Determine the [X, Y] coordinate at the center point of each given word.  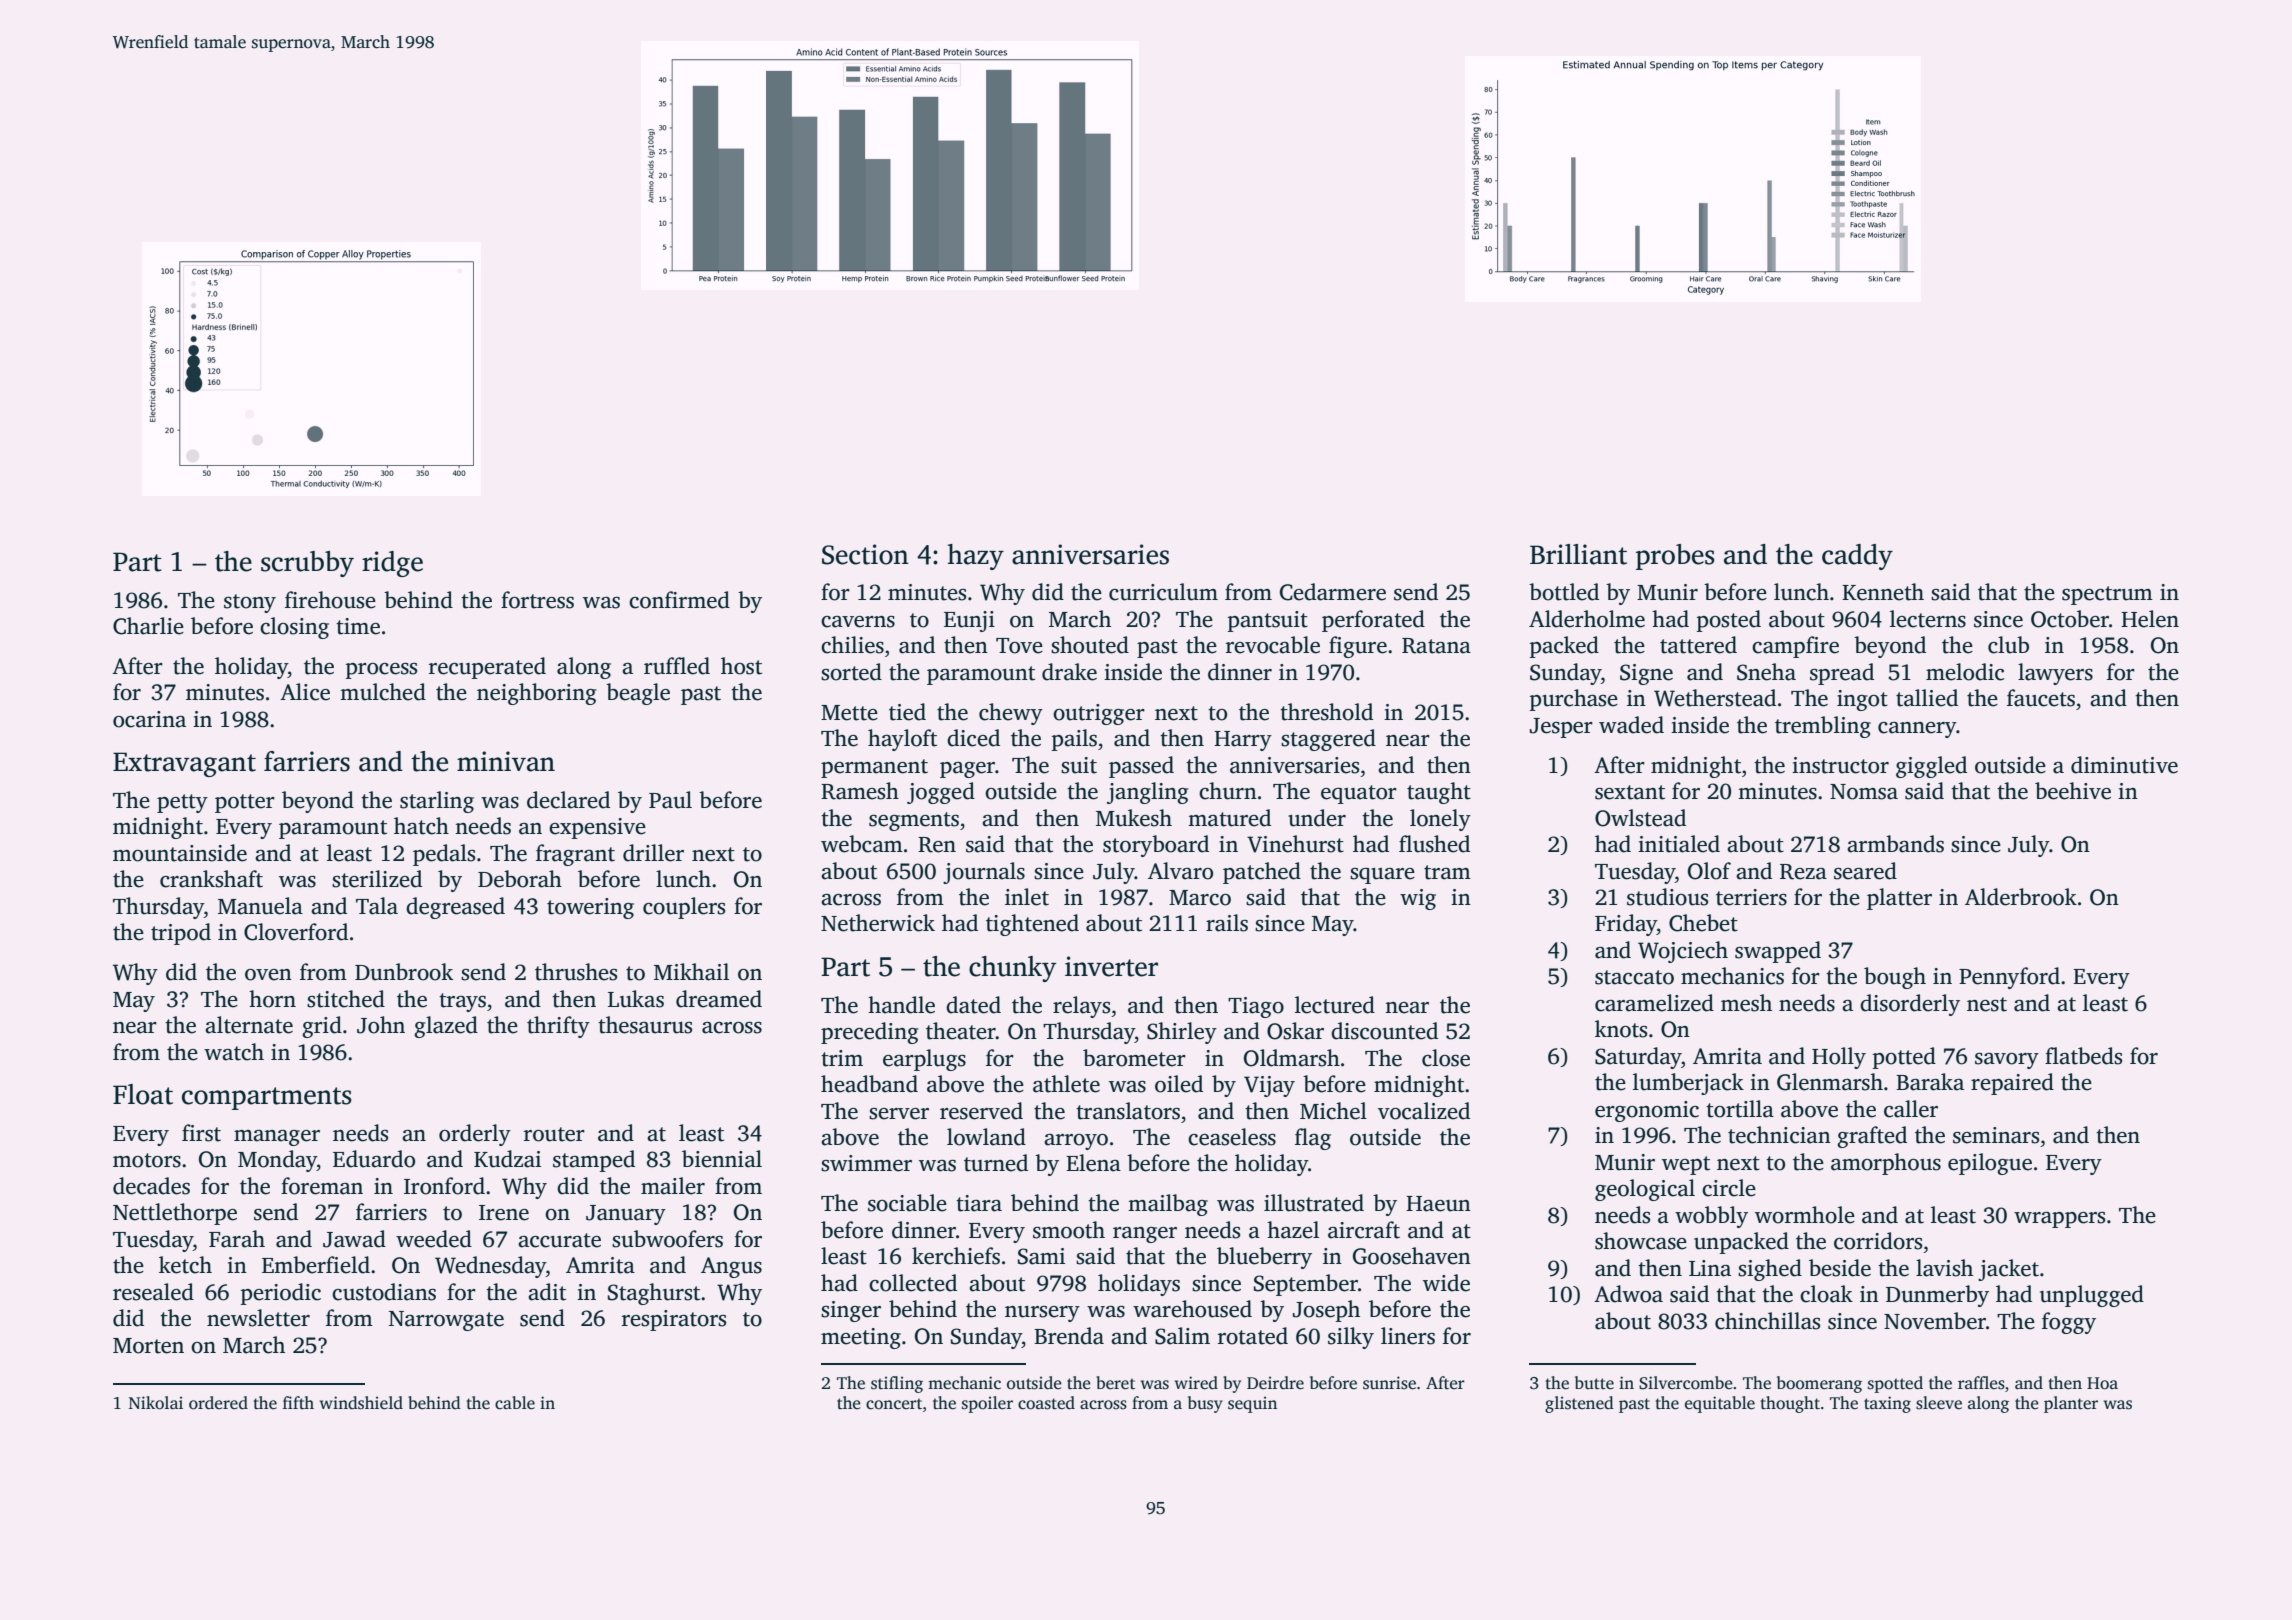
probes [1675, 557]
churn [1228, 791]
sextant [1630, 792]
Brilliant [1578, 554]
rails [1227, 923]
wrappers [2059, 1220]
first [201, 1133]
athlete [1066, 1084]
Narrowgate [446, 1321]
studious [1667, 897]
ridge [392, 564]
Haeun [1438, 1204]
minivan [506, 761]
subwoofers [667, 1239]
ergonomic [1647, 1111]
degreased [455, 908]
